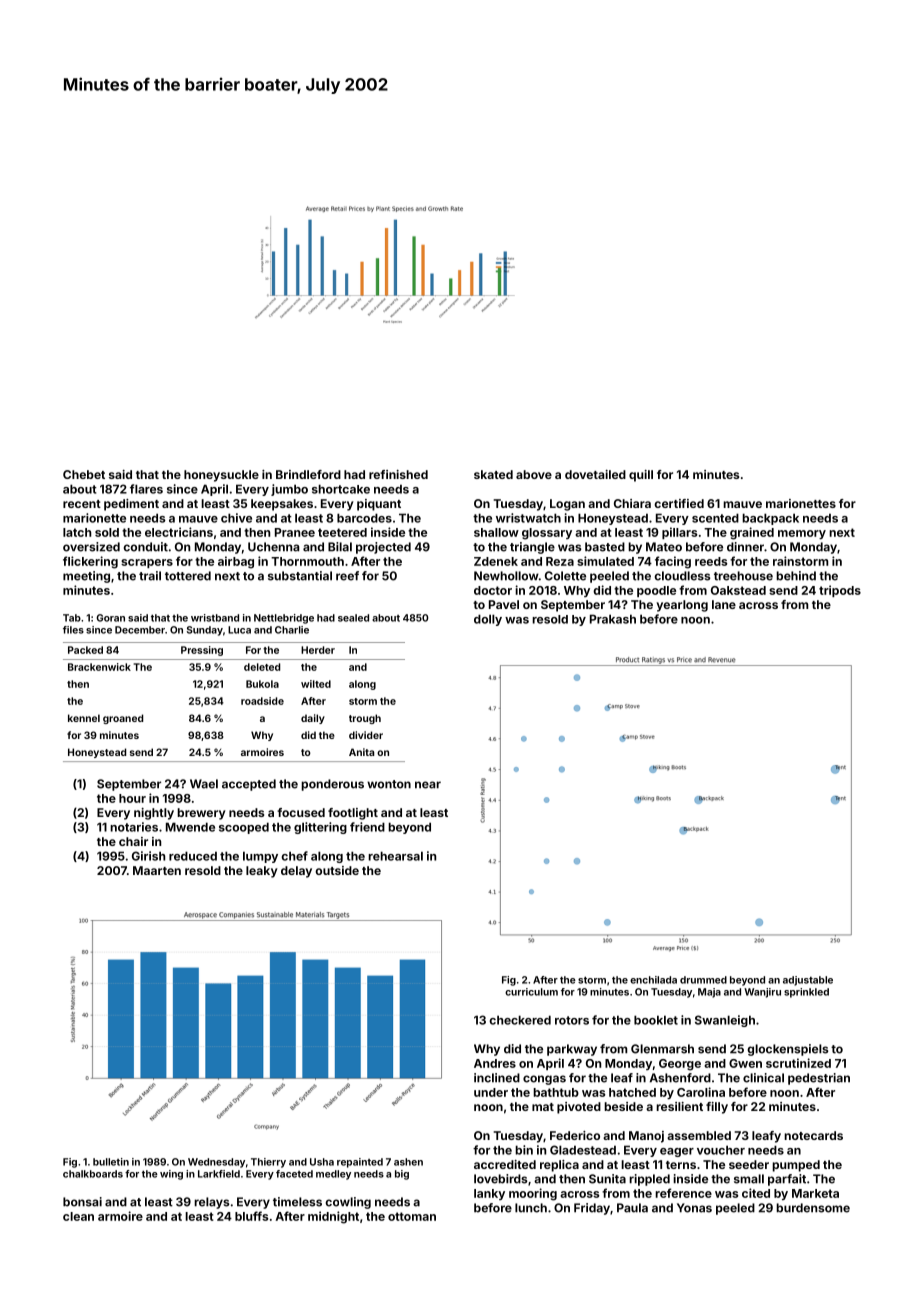 The width and height of the screenshot is (924, 1308). What do you see at coordinates (703, 980) in the screenshot?
I see `drummed` at bounding box center [703, 980].
